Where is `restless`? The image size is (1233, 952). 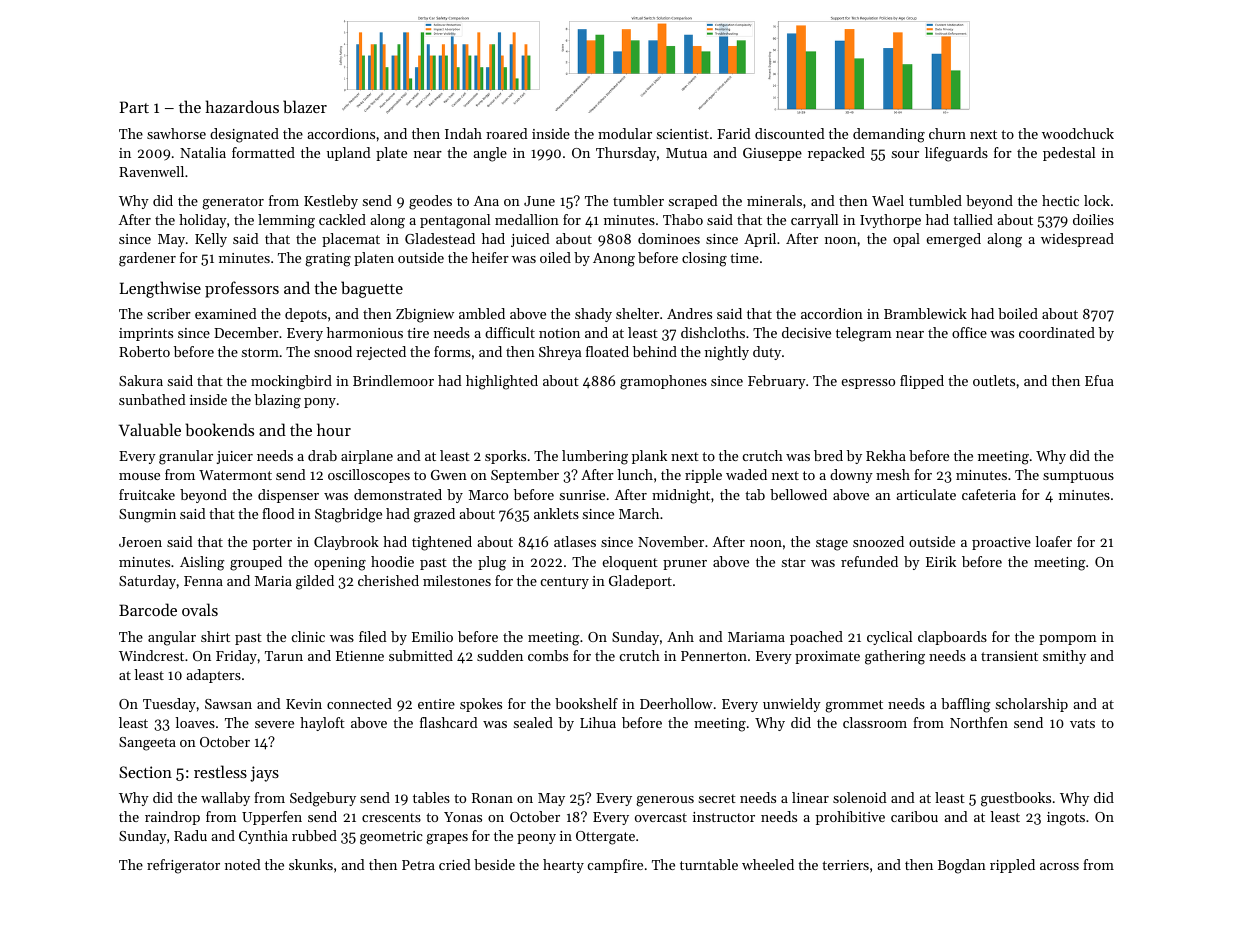 restless is located at coordinates (220, 771).
